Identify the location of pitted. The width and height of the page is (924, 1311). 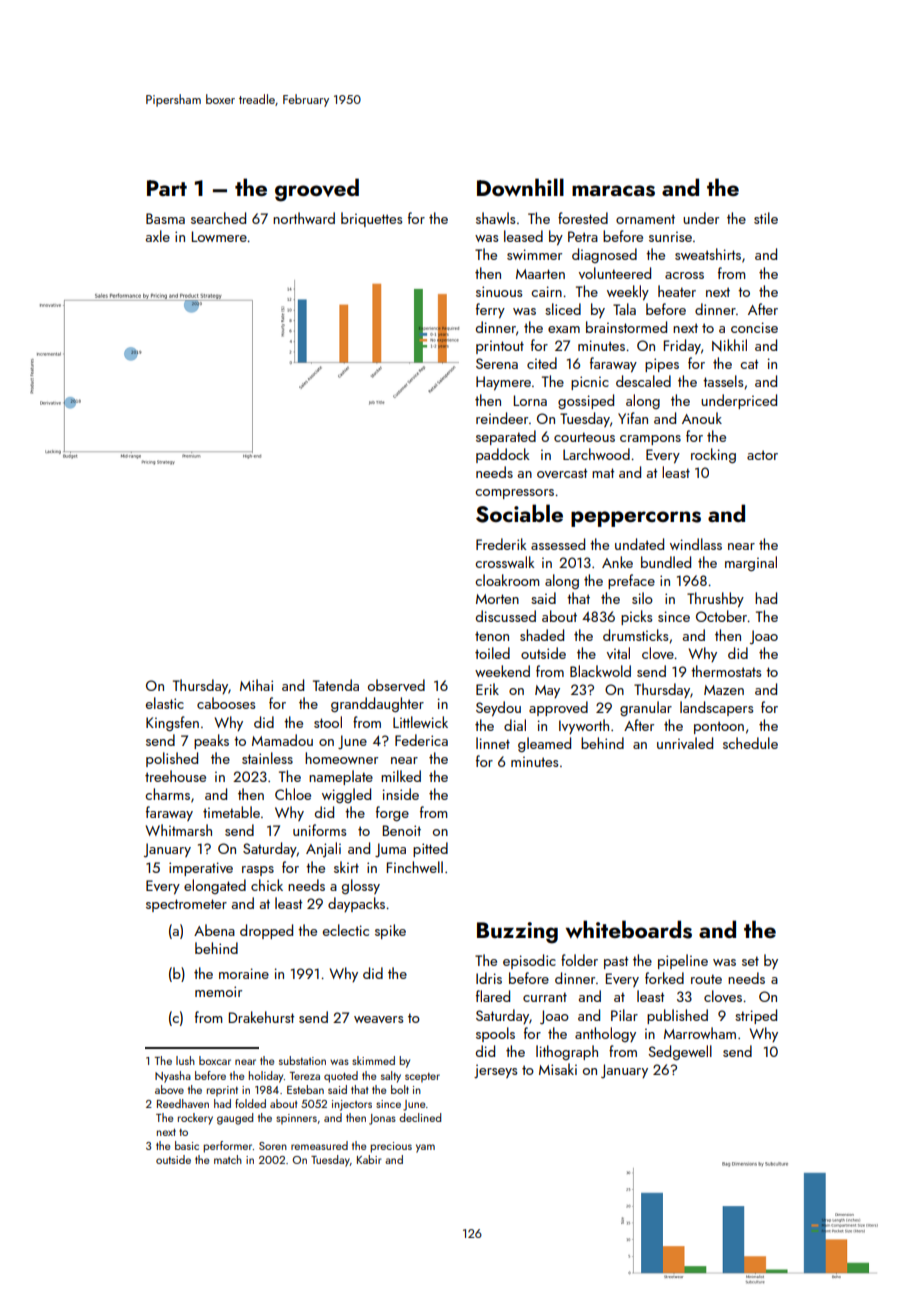
(430, 849).
